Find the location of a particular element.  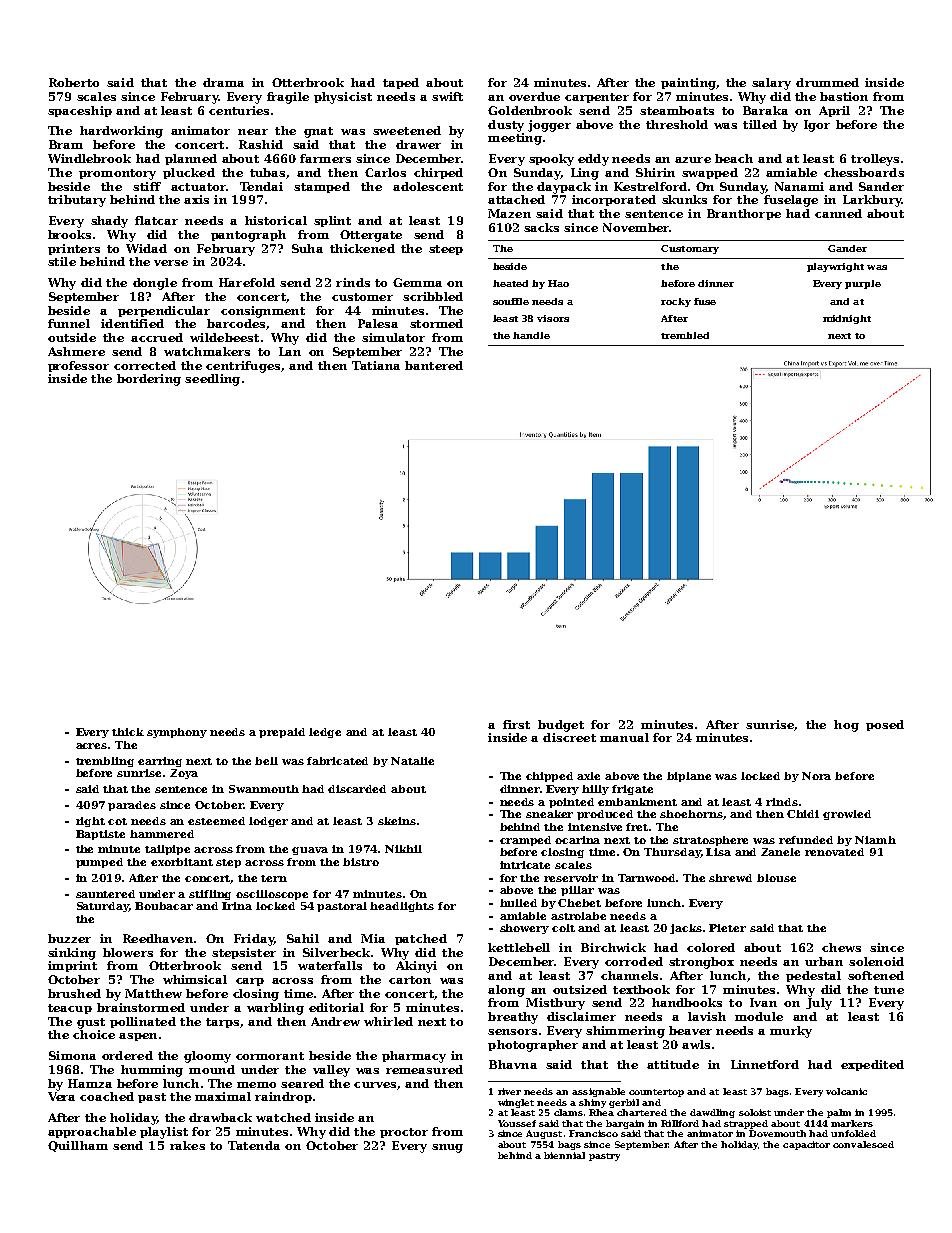

cramped is located at coordinates (525, 841).
